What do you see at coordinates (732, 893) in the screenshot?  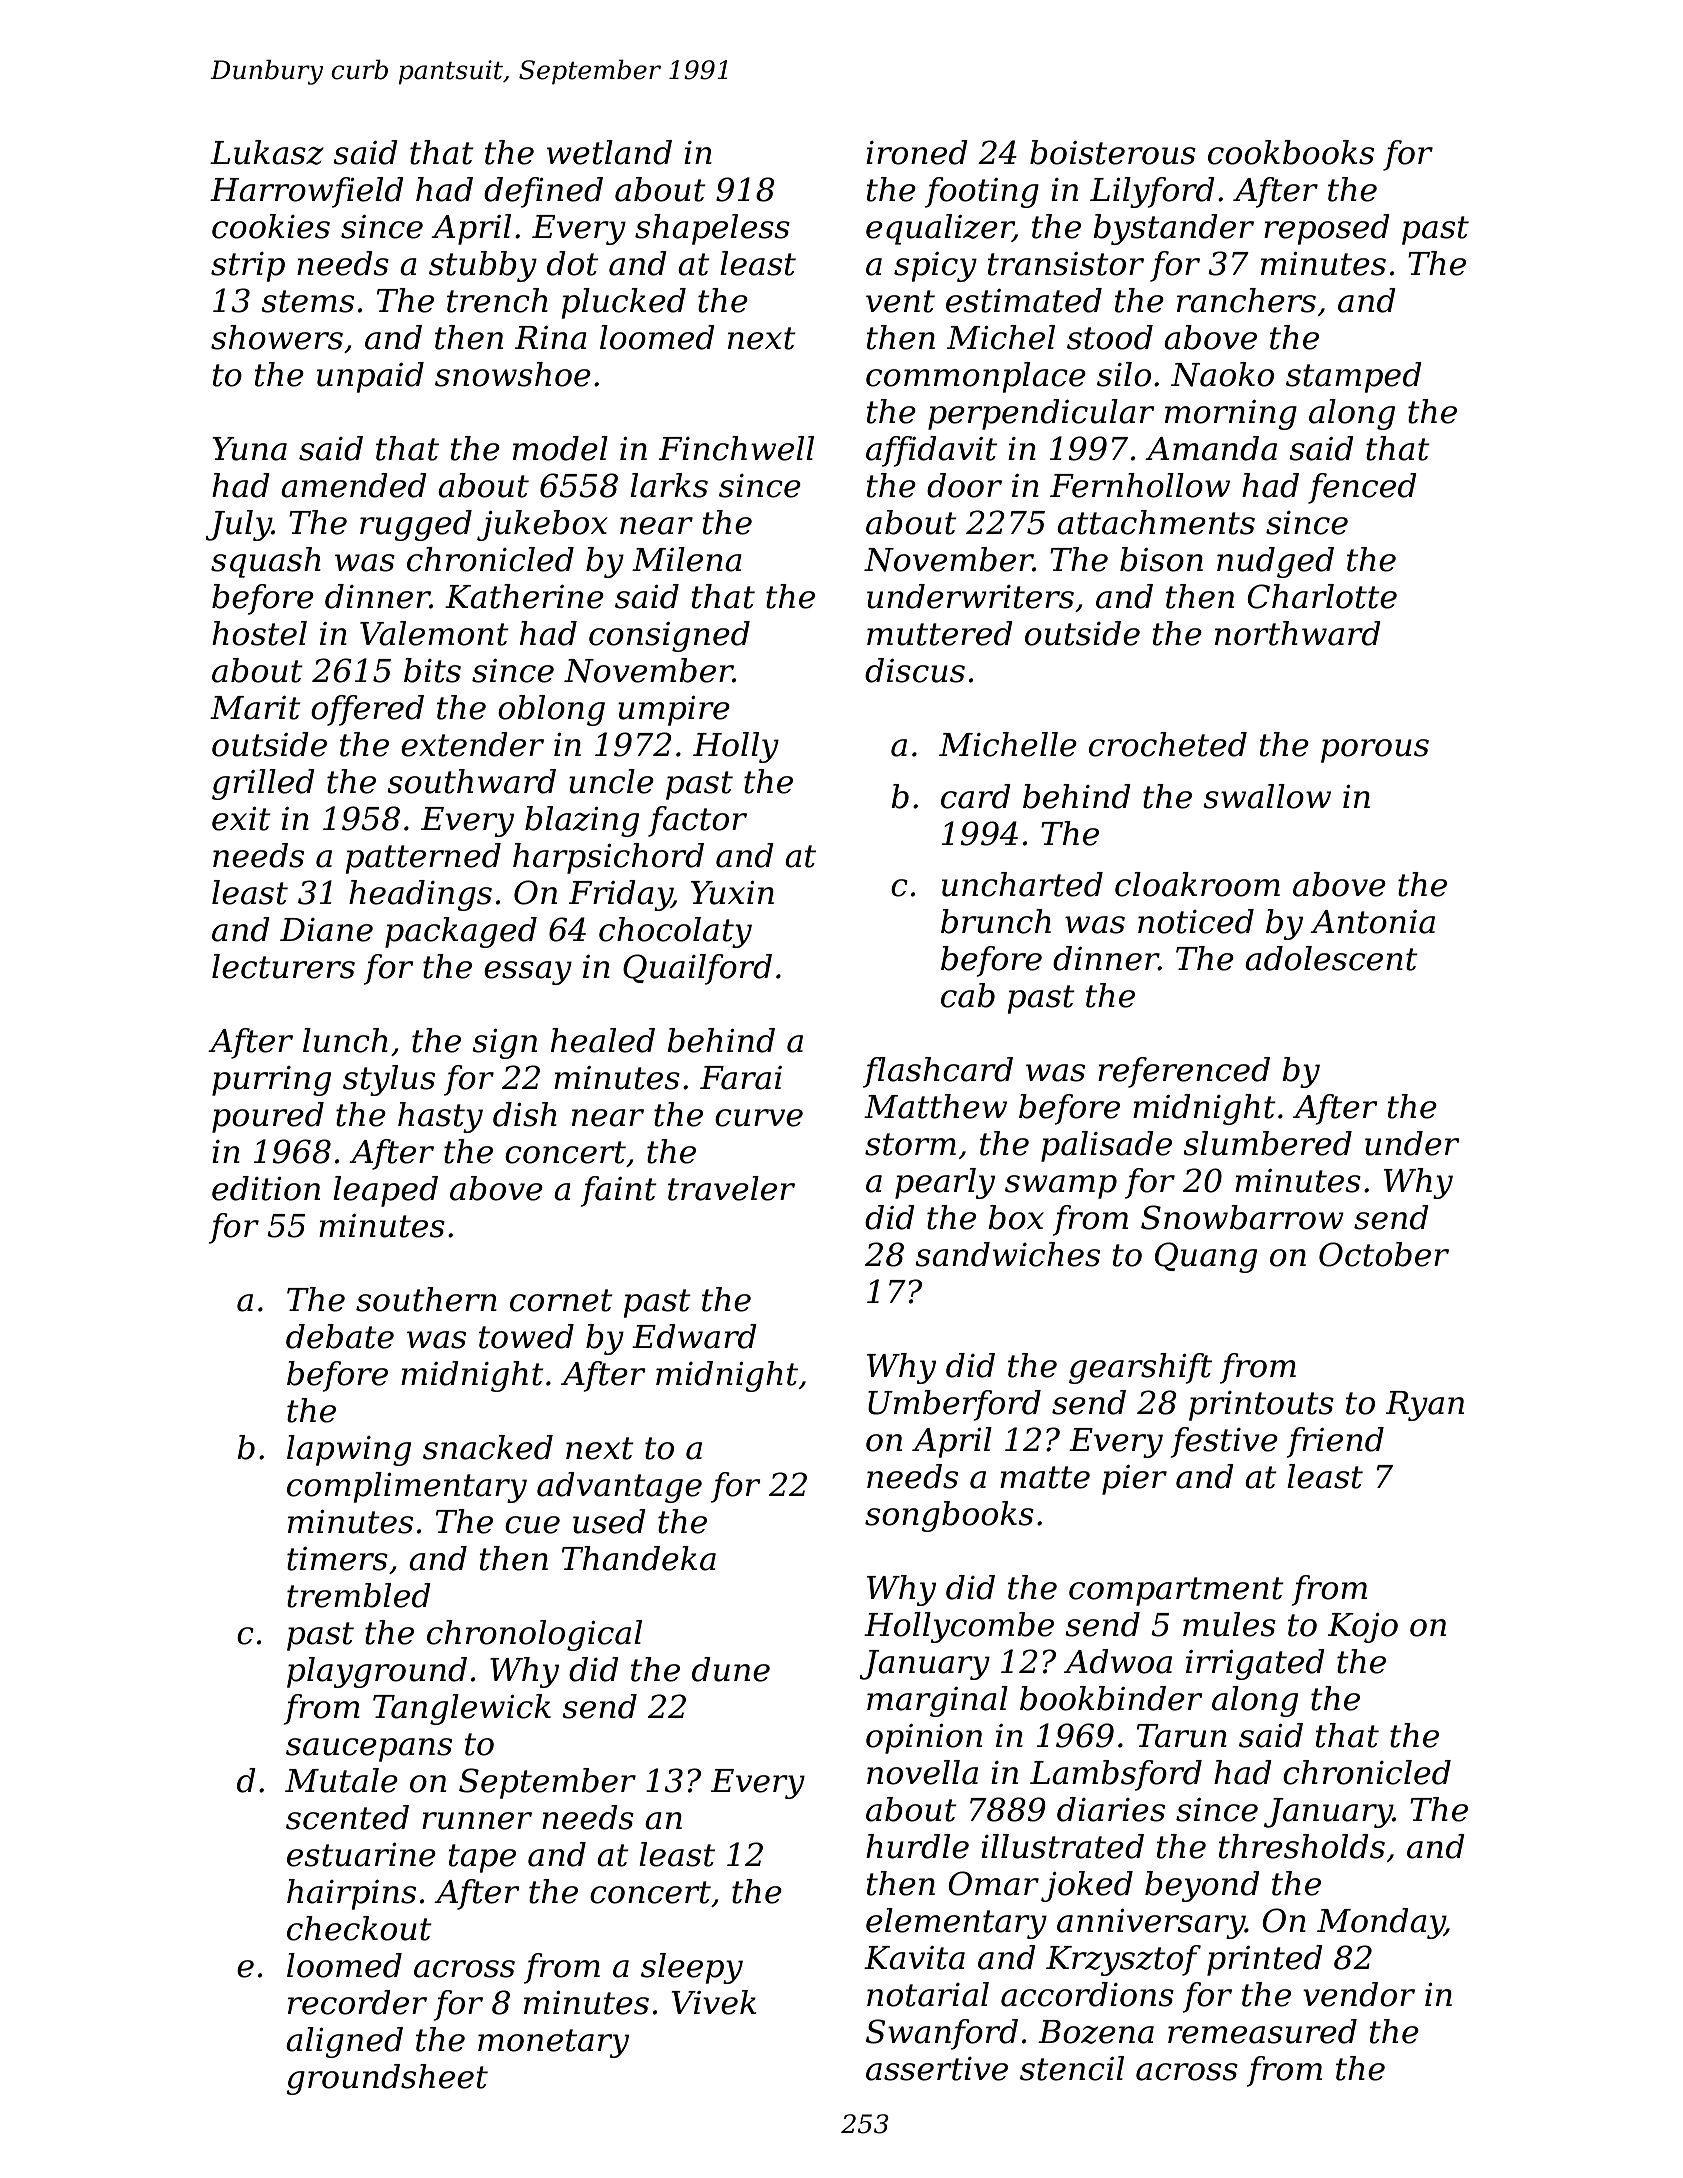 I see `Yuxin` at bounding box center [732, 893].
